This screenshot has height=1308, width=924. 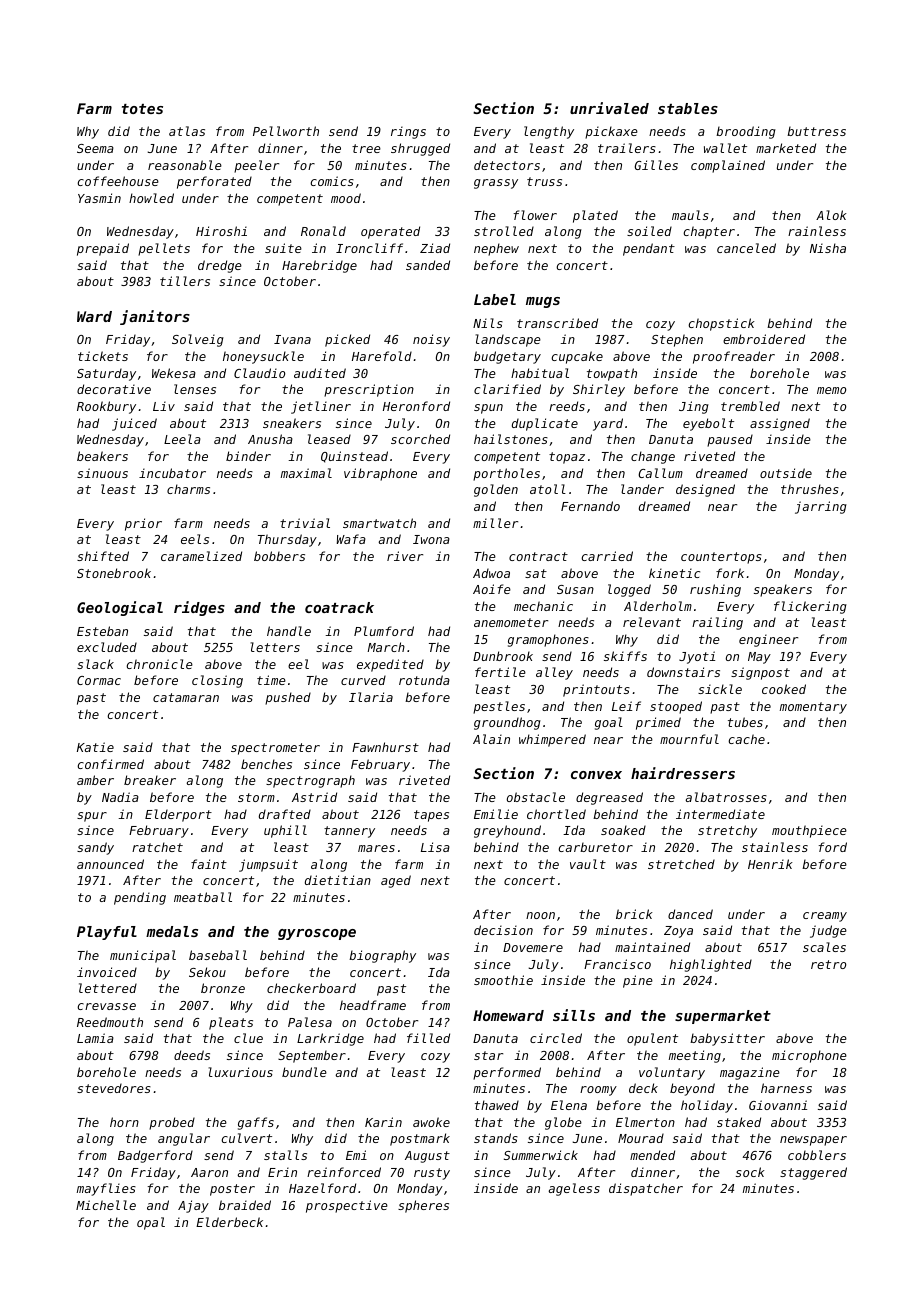 I want to click on smartwatch, so click(x=379, y=523).
